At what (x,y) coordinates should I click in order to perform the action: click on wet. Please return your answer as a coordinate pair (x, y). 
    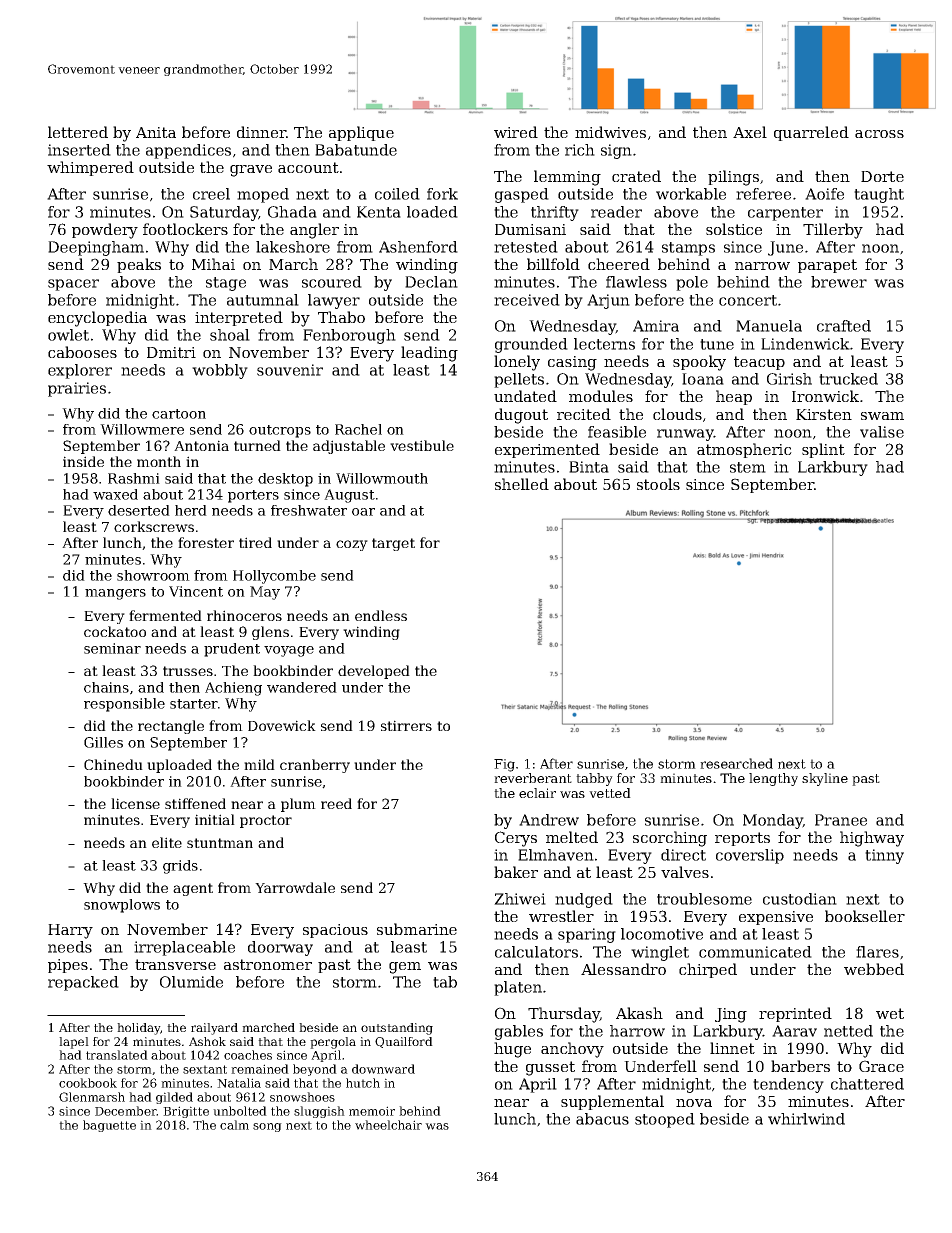
    Looking at the image, I should click on (890, 1013).
